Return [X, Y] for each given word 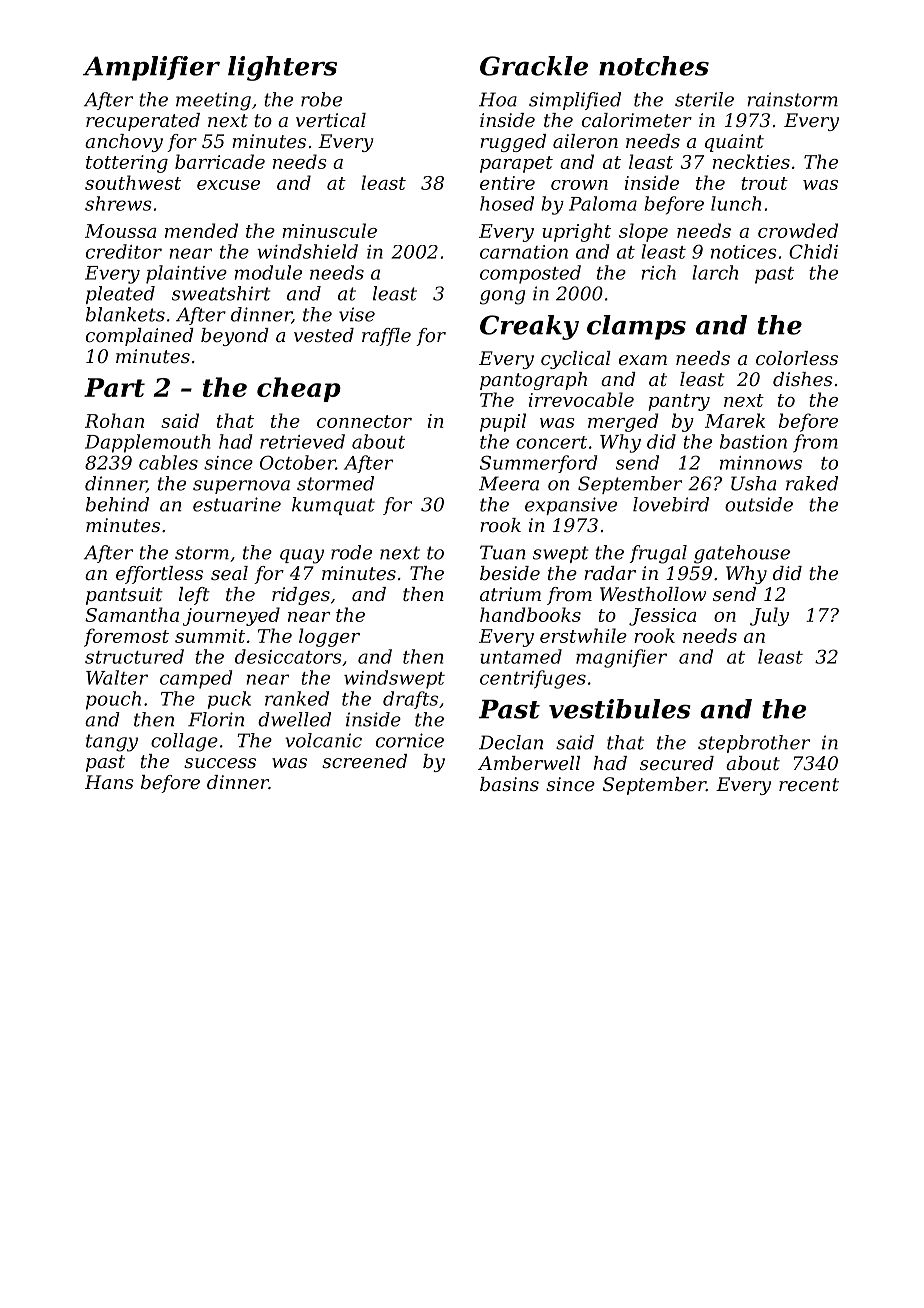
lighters [282, 68]
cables [168, 462]
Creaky [529, 327]
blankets [125, 314]
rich [659, 272]
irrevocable [581, 399]
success [220, 763]
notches [654, 66]
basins [509, 784]
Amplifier [151, 68]
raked [812, 483]
